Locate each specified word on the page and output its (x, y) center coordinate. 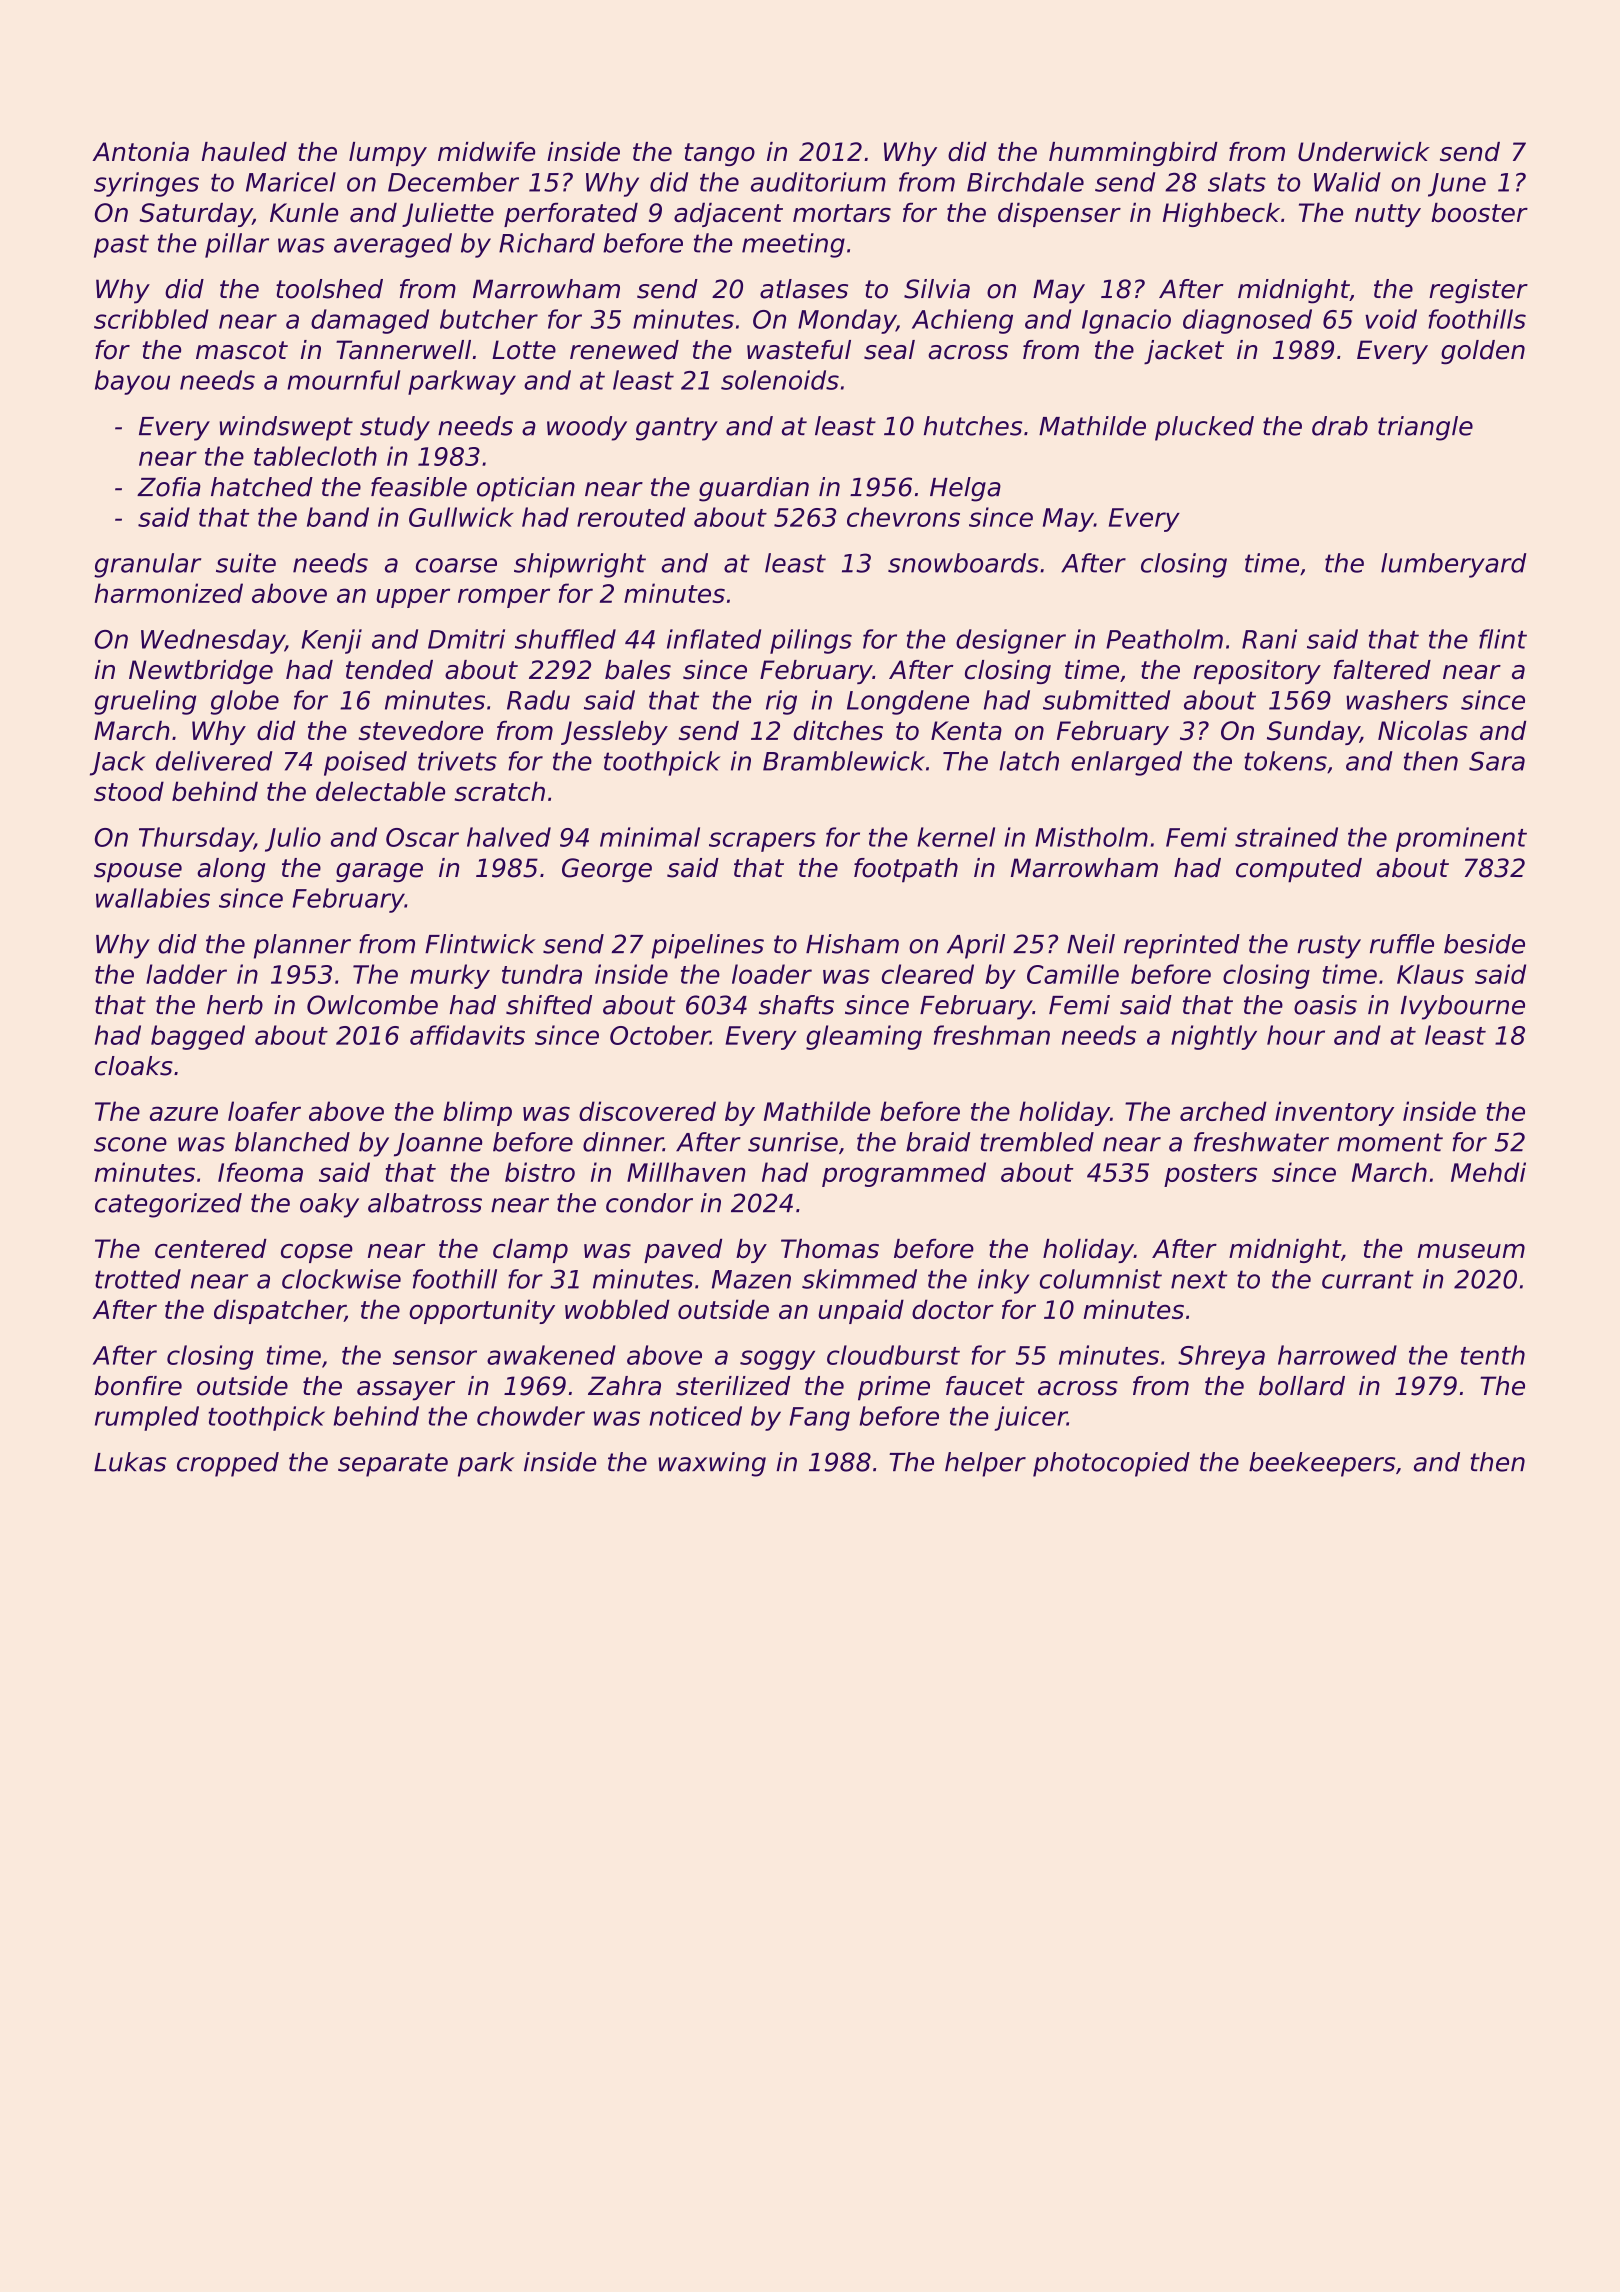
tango (719, 154)
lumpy (388, 154)
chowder (531, 1416)
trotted (138, 1279)
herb (235, 1005)
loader (772, 974)
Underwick (1364, 152)
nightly (1214, 1037)
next (1199, 1279)
